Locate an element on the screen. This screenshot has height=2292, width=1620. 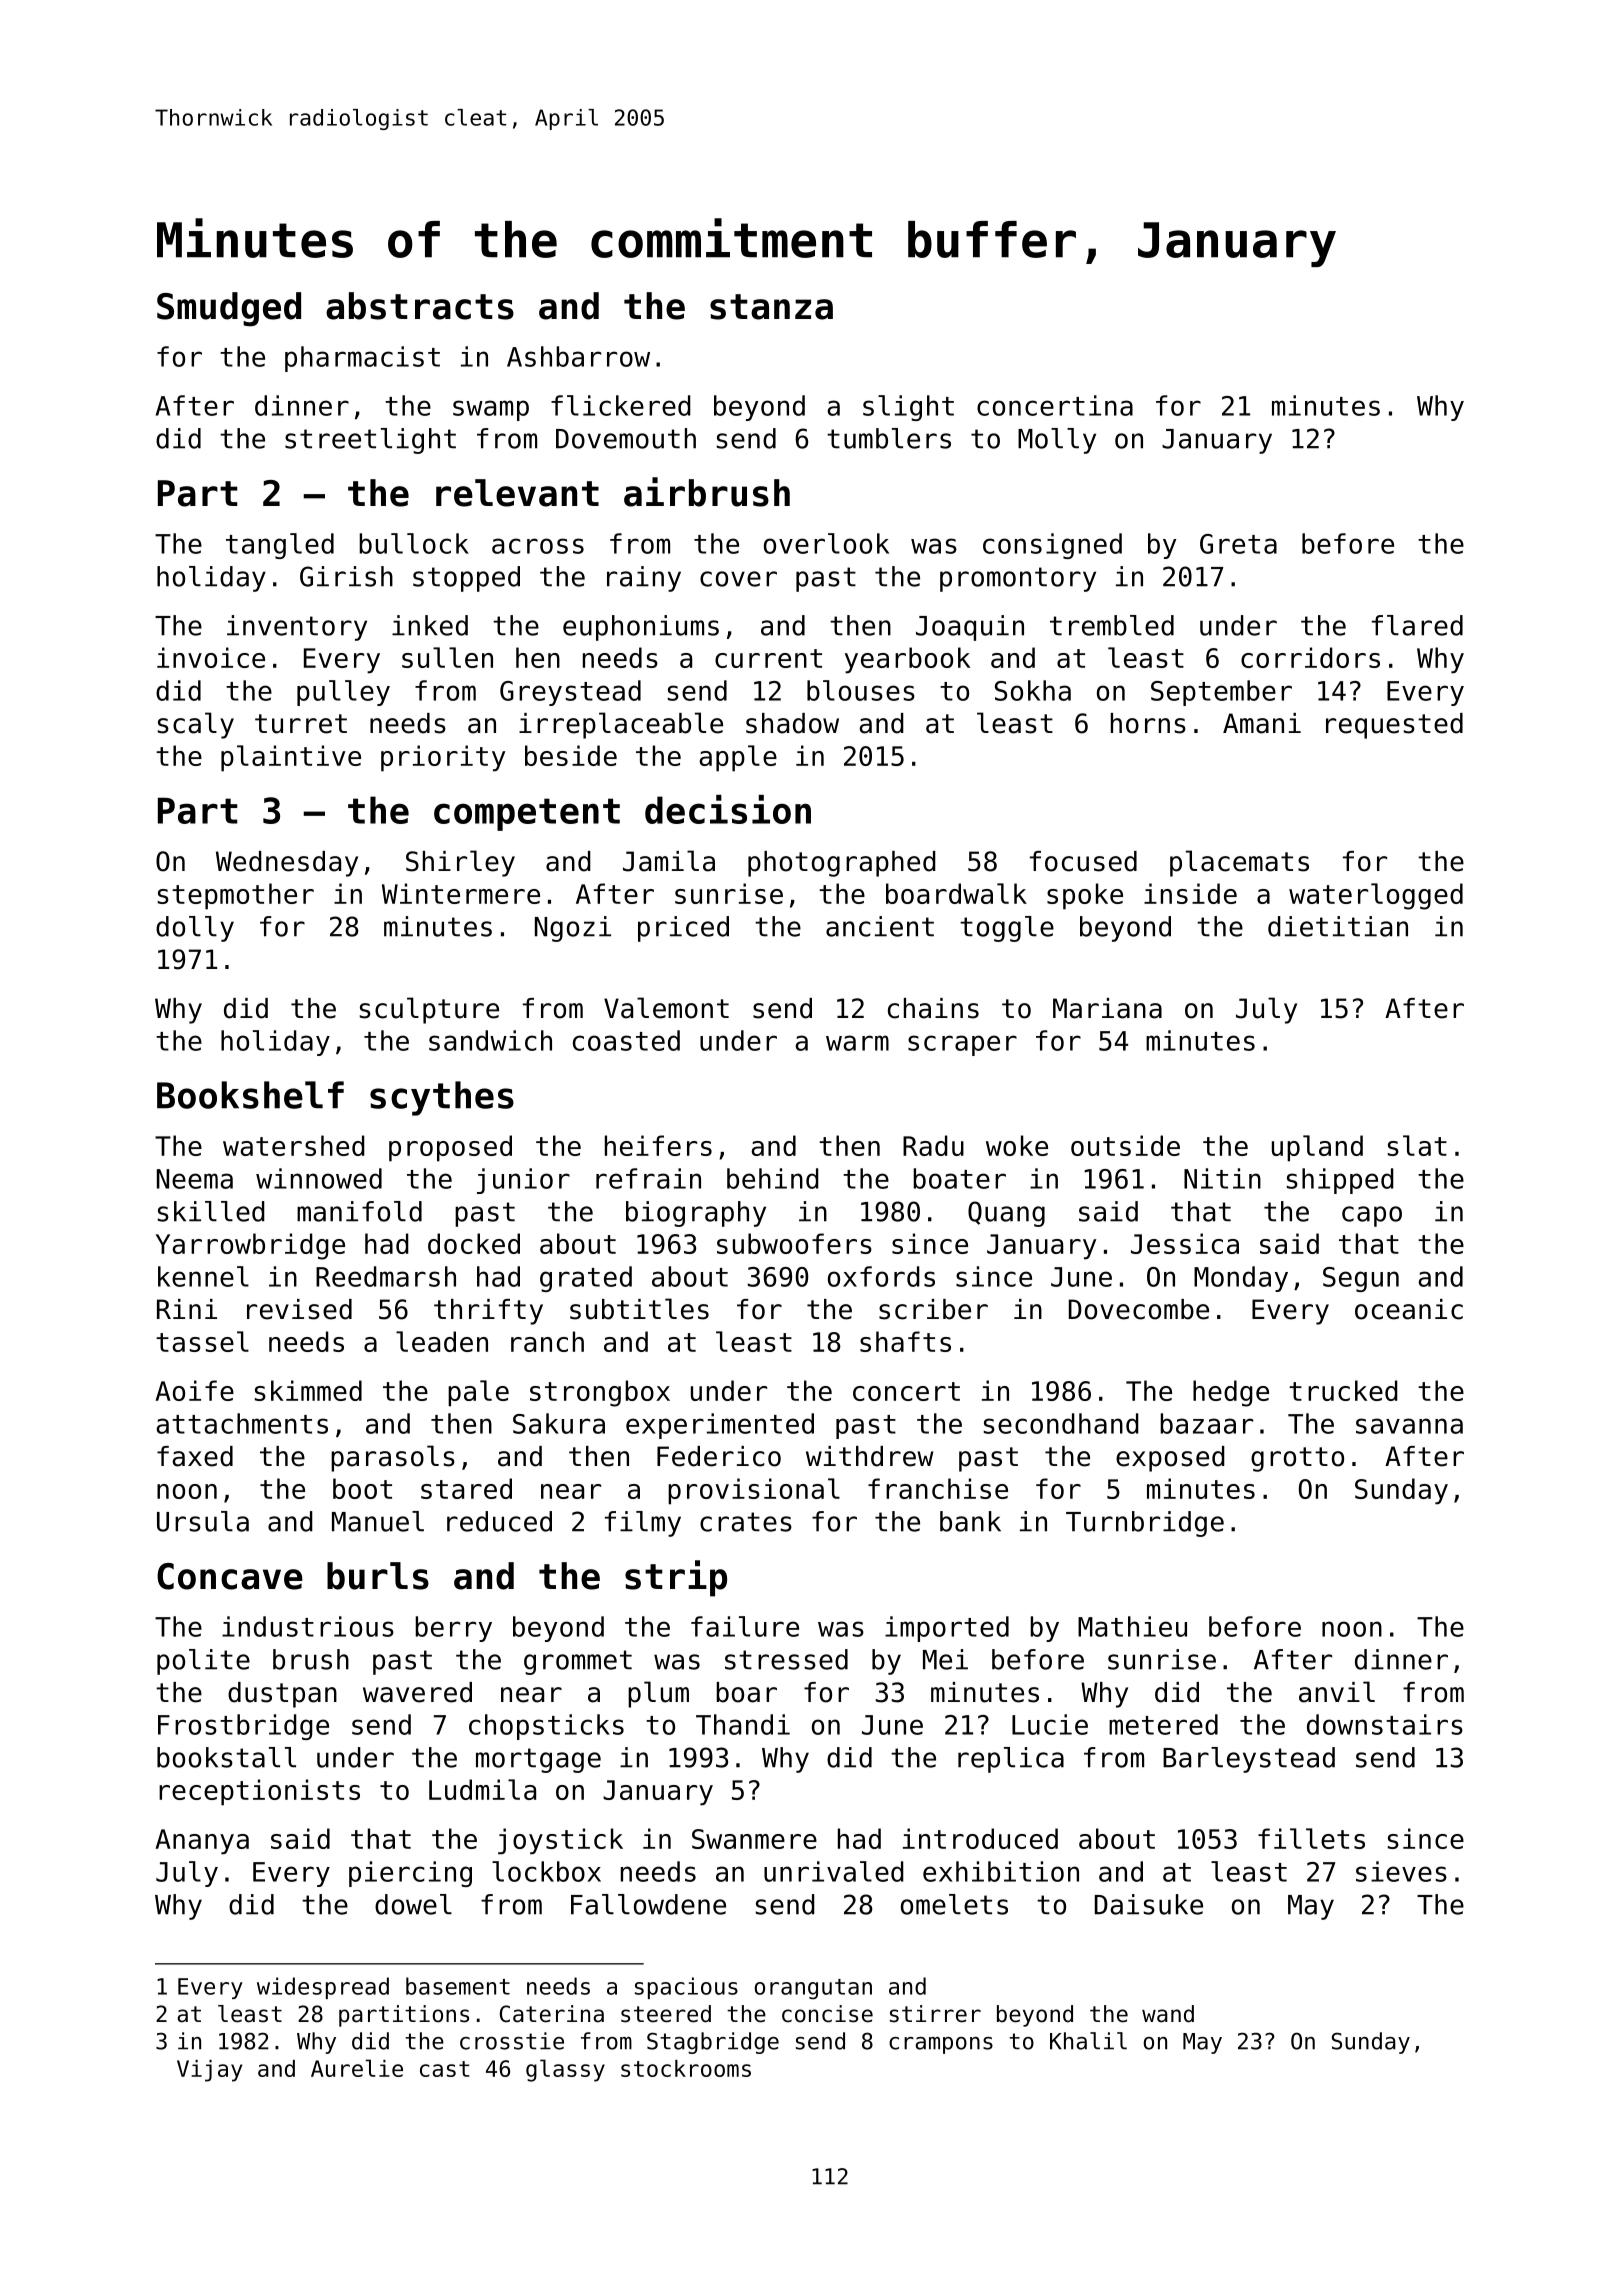
waterlogged is located at coordinates (1376, 896).
